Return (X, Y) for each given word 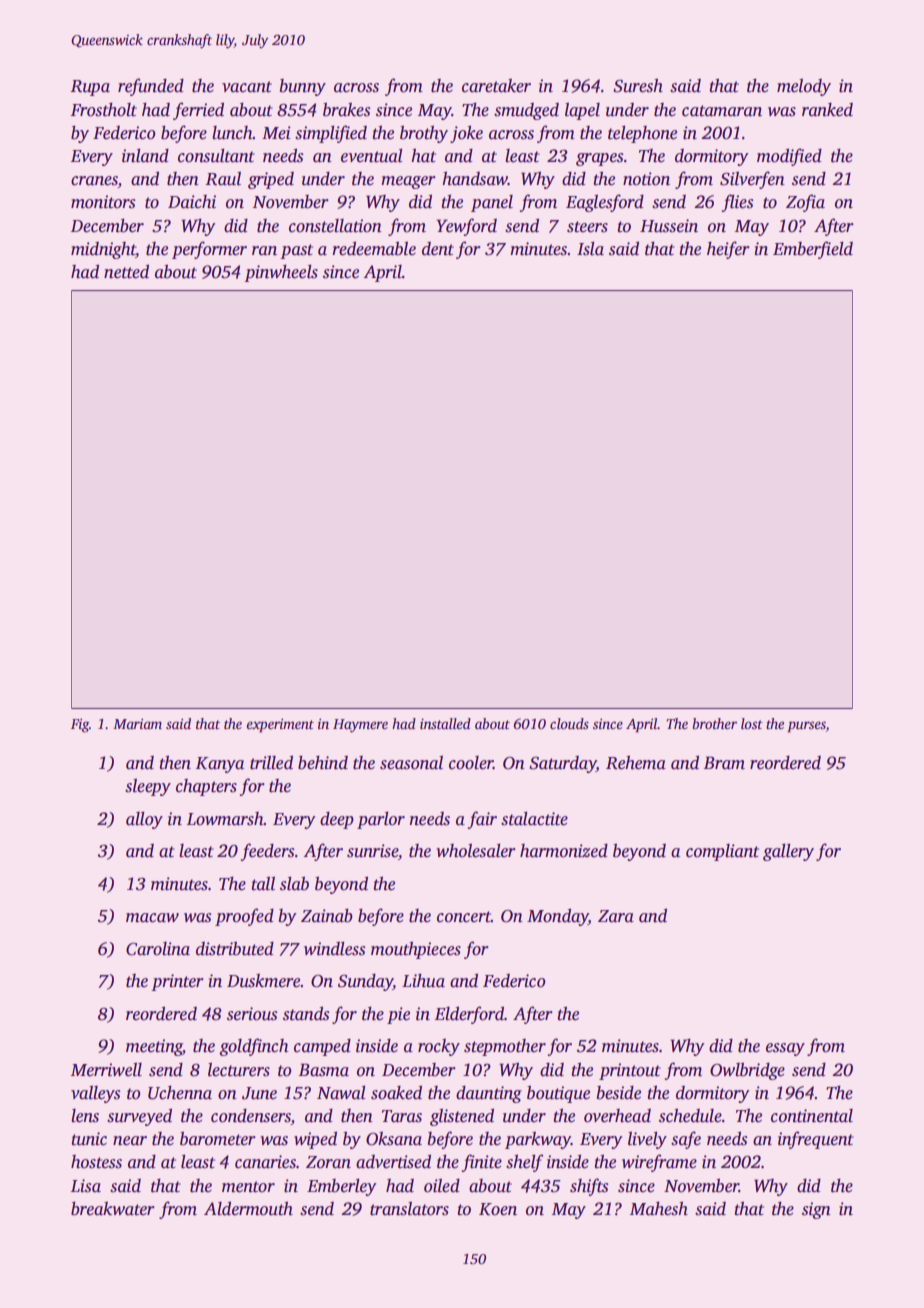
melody (804, 87)
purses (806, 726)
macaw (152, 918)
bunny (303, 87)
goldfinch (254, 1047)
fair (482, 820)
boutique (558, 1094)
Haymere (360, 726)
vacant (247, 87)
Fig (80, 726)
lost (752, 723)
